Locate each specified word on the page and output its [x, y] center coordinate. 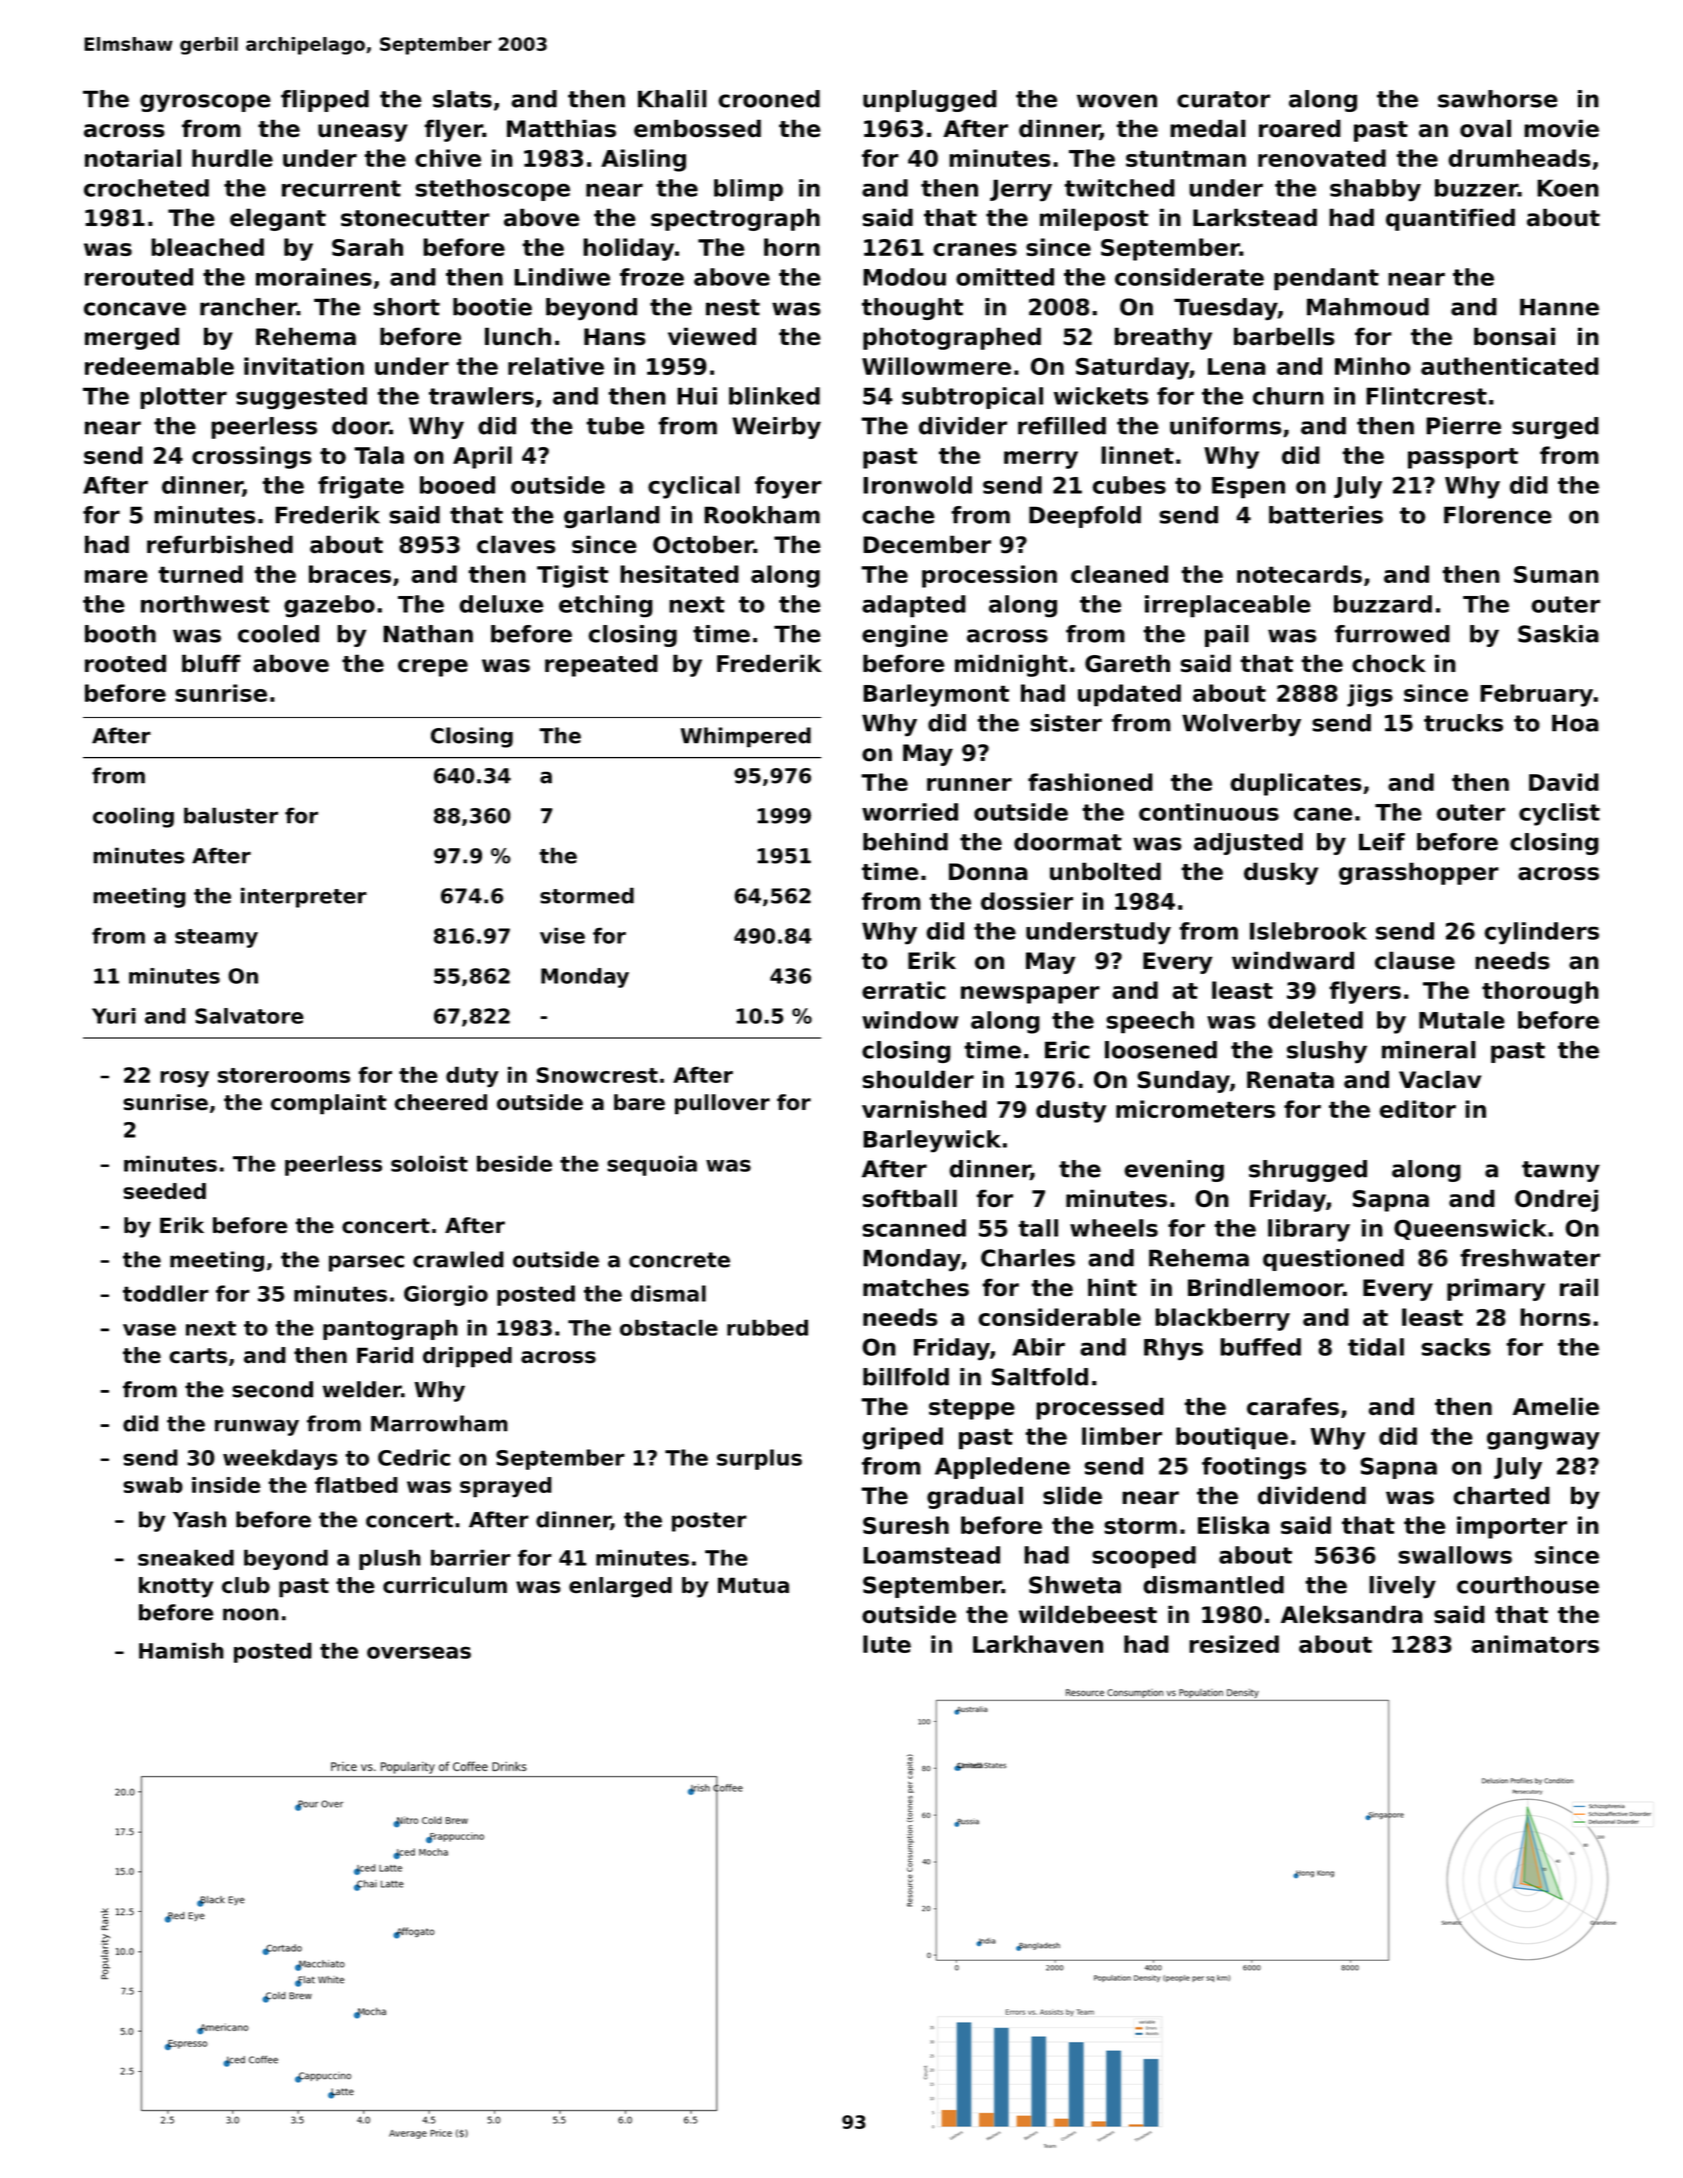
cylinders [1541, 933]
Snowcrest [597, 1075]
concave [135, 309]
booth [120, 634]
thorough [1540, 992]
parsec [366, 1263]
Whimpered [746, 737]
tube [615, 426]
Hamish [181, 1650]
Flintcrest [1426, 396]
